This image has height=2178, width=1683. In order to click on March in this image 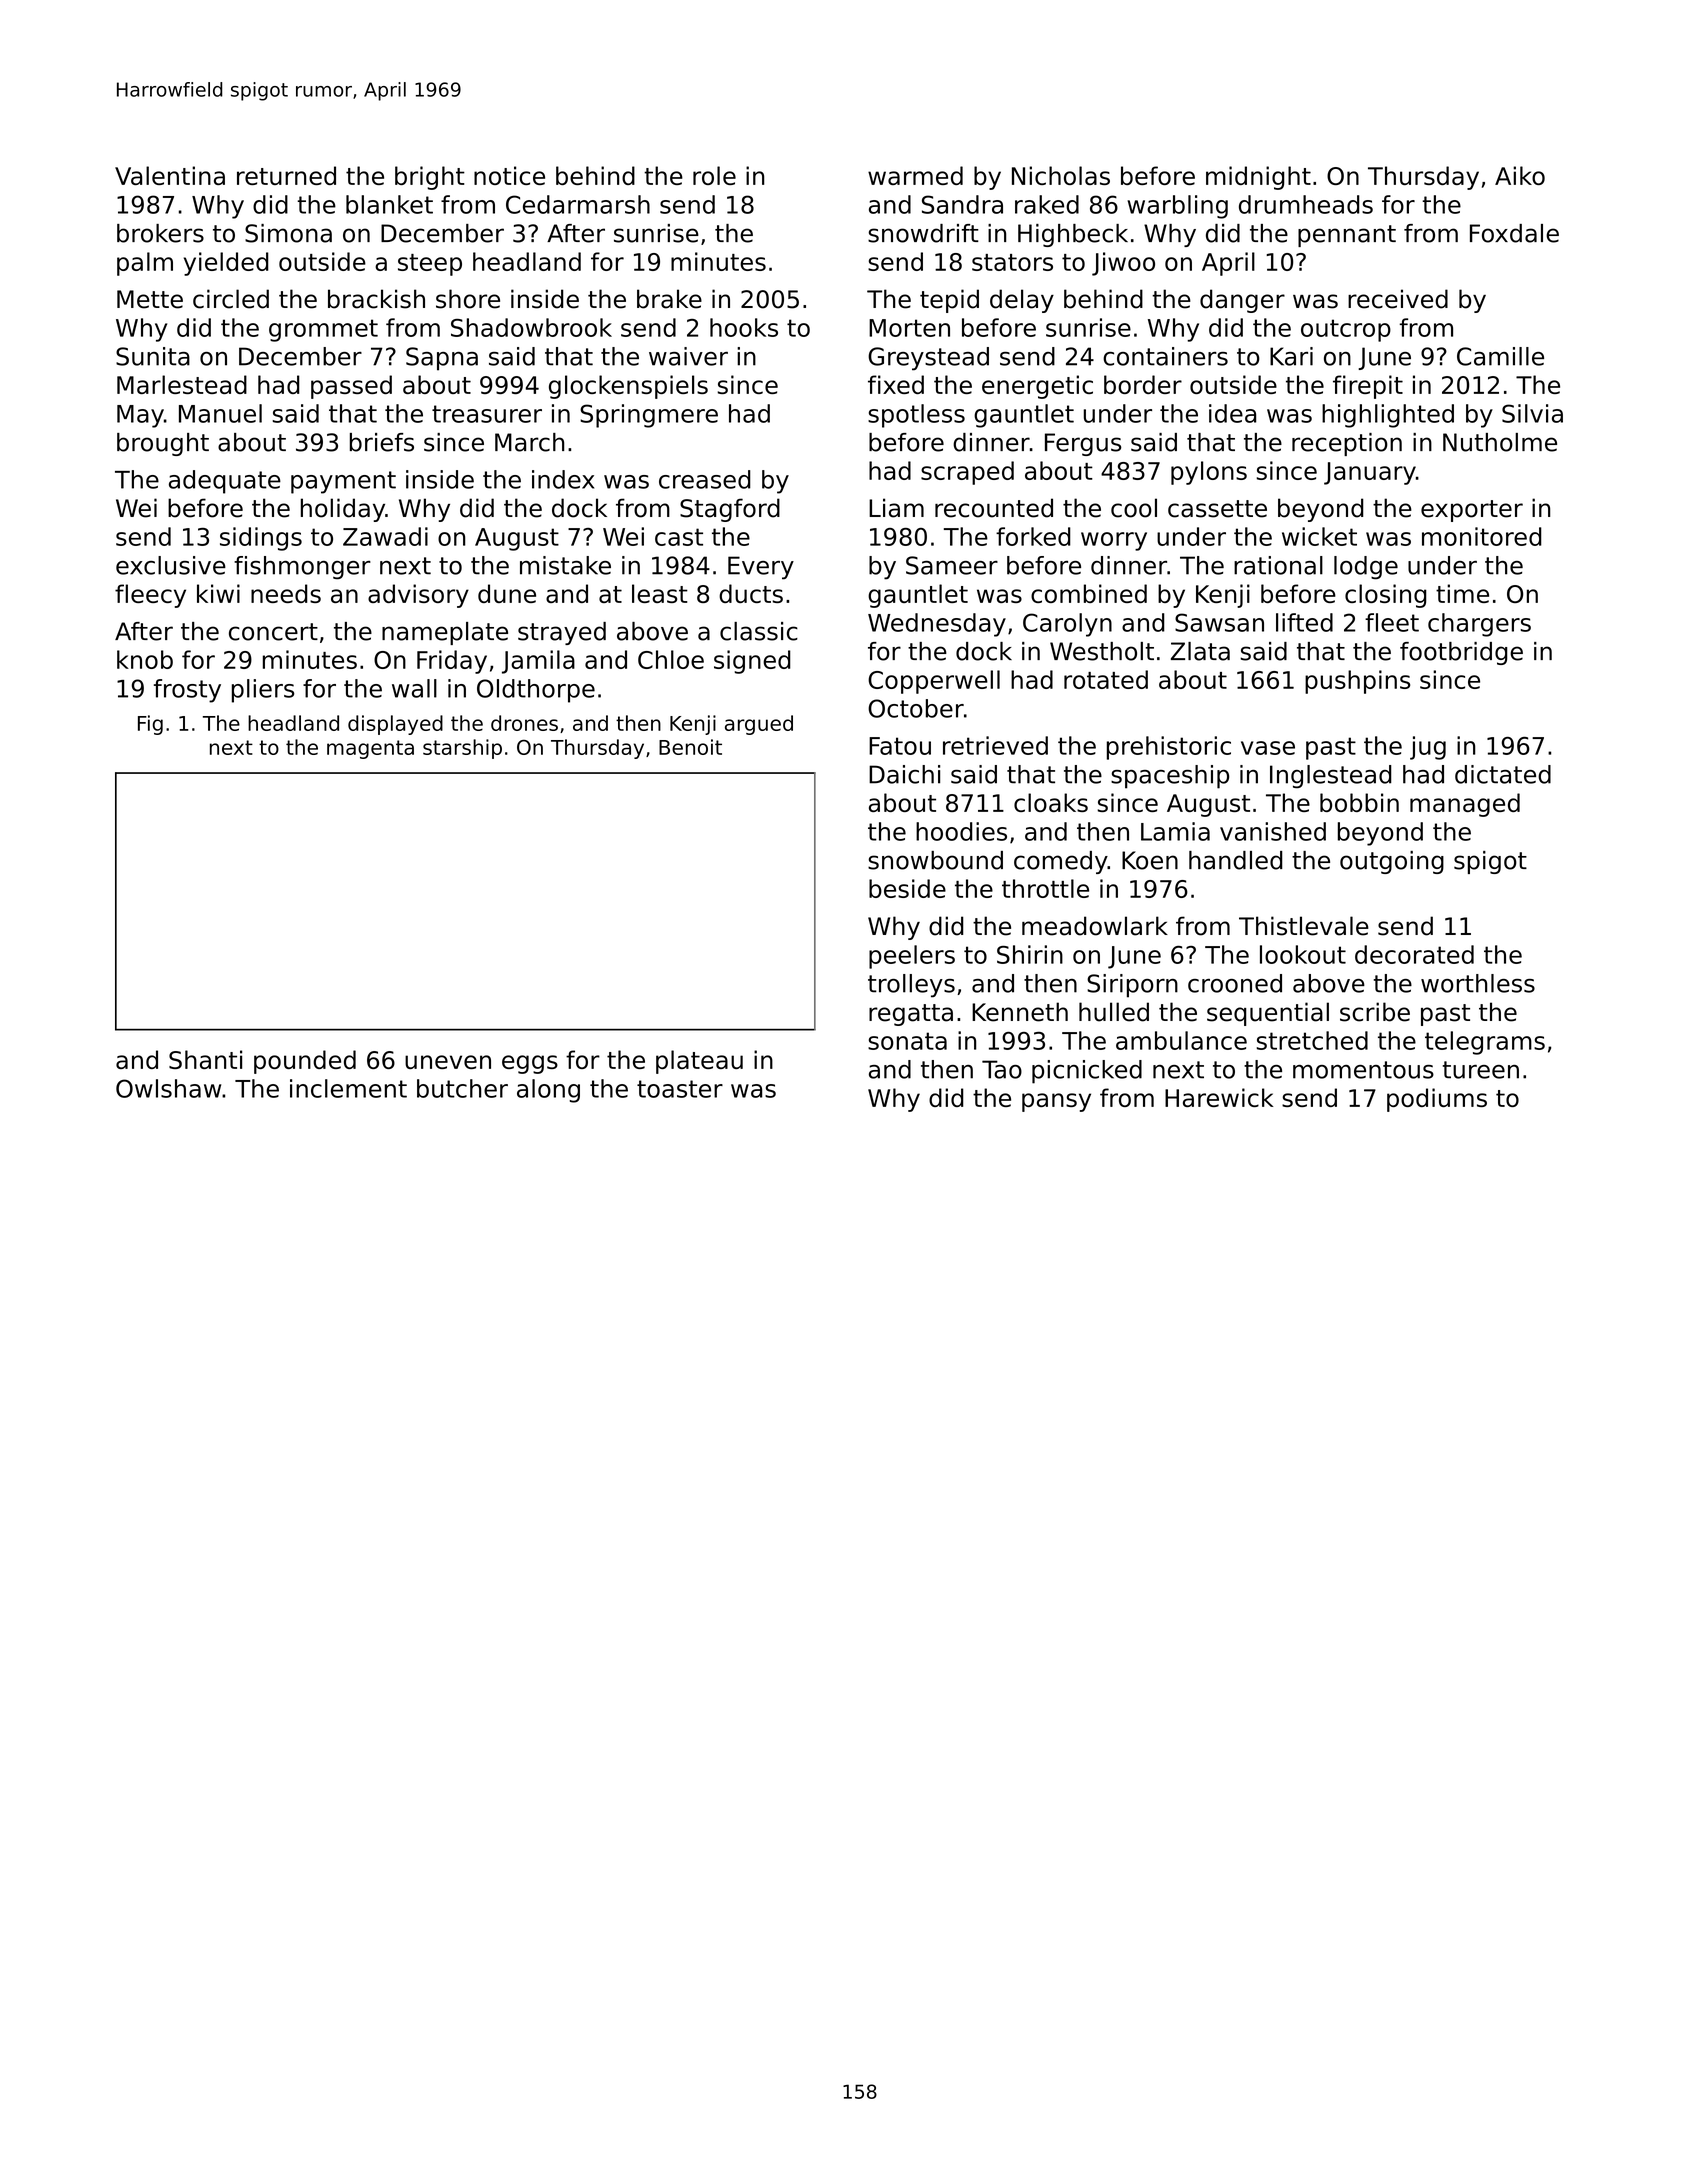, I will do `click(529, 442)`.
